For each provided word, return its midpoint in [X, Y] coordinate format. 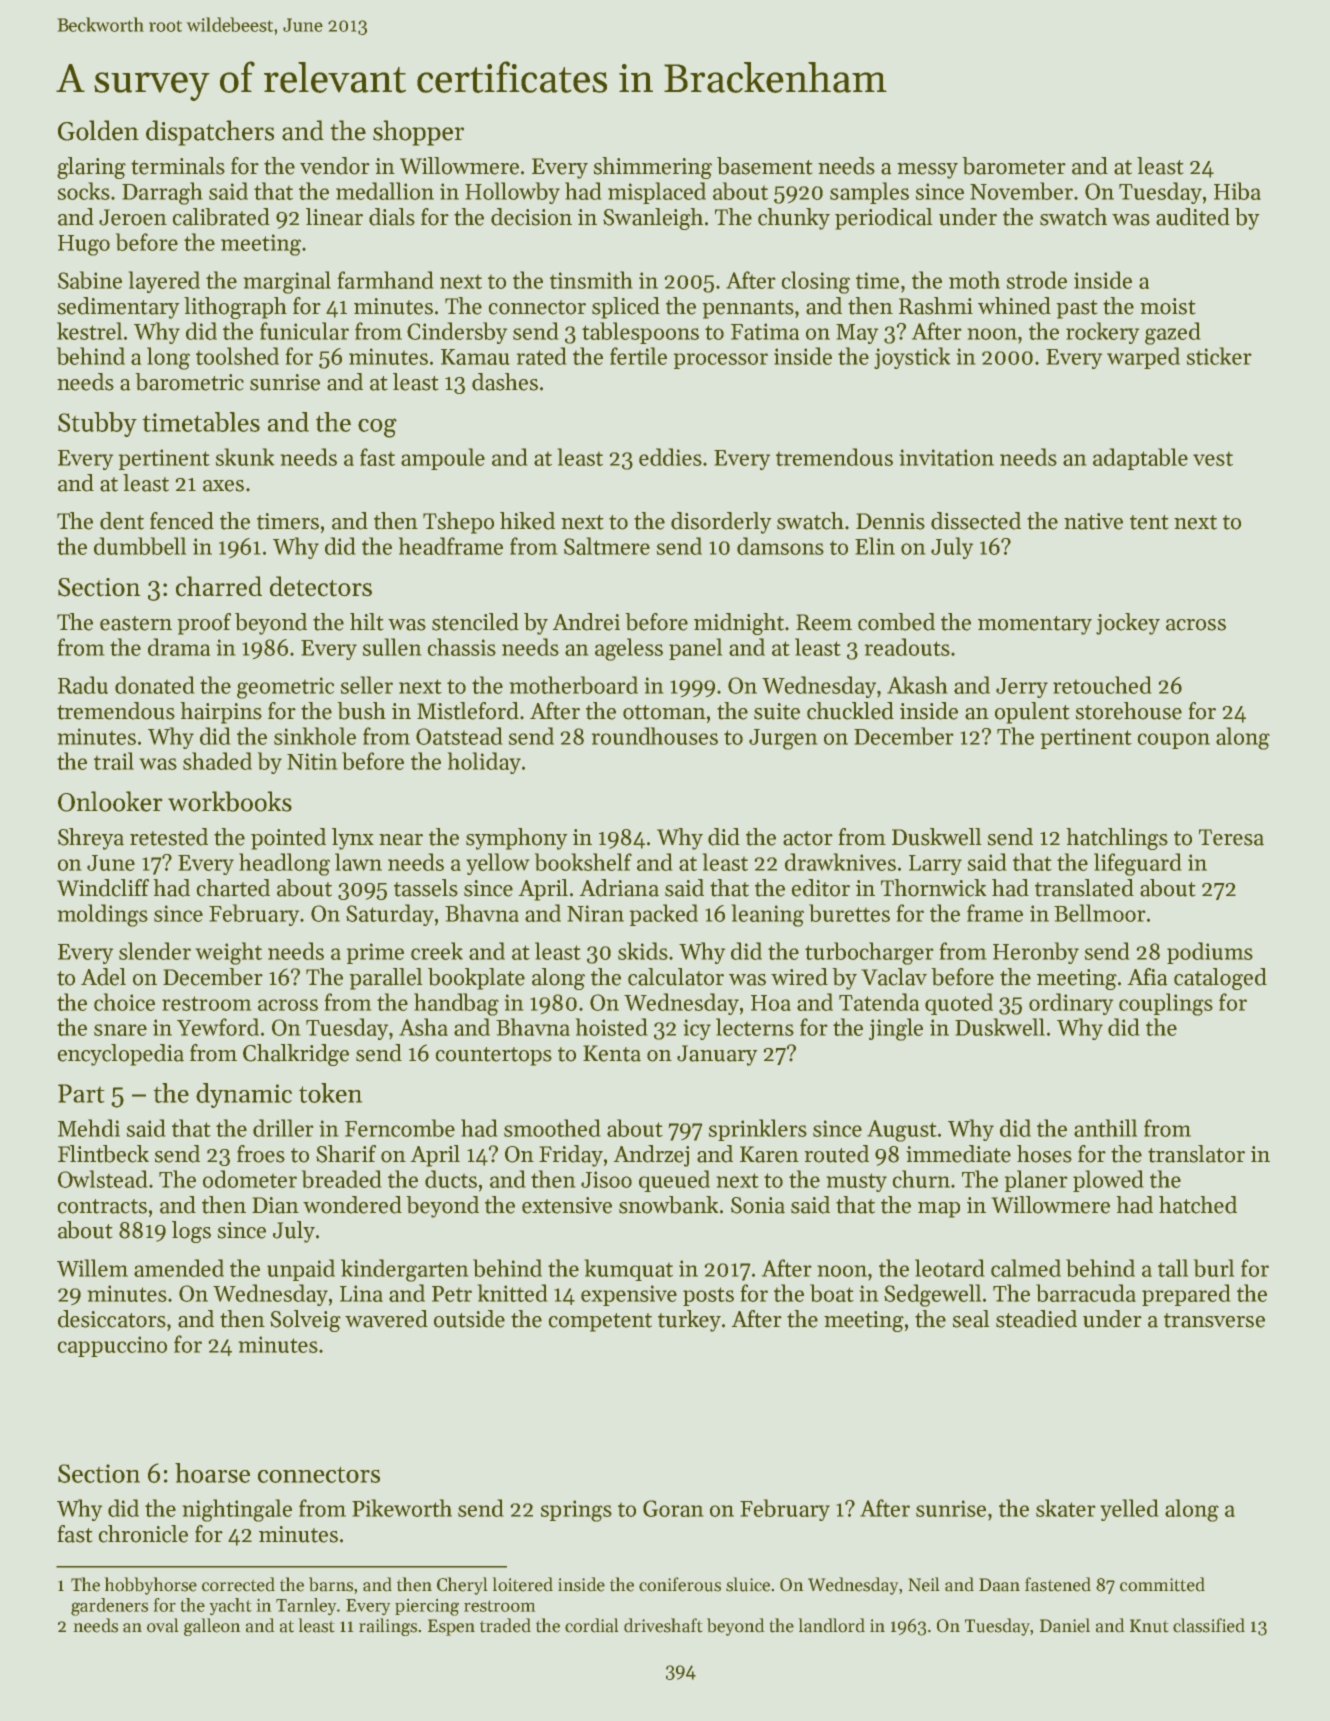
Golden [98, 130]
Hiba [1237, 191]
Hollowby [512, 193]
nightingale [237, 1510]
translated [1084, 888]
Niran [595, 913]
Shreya [91, 839]
